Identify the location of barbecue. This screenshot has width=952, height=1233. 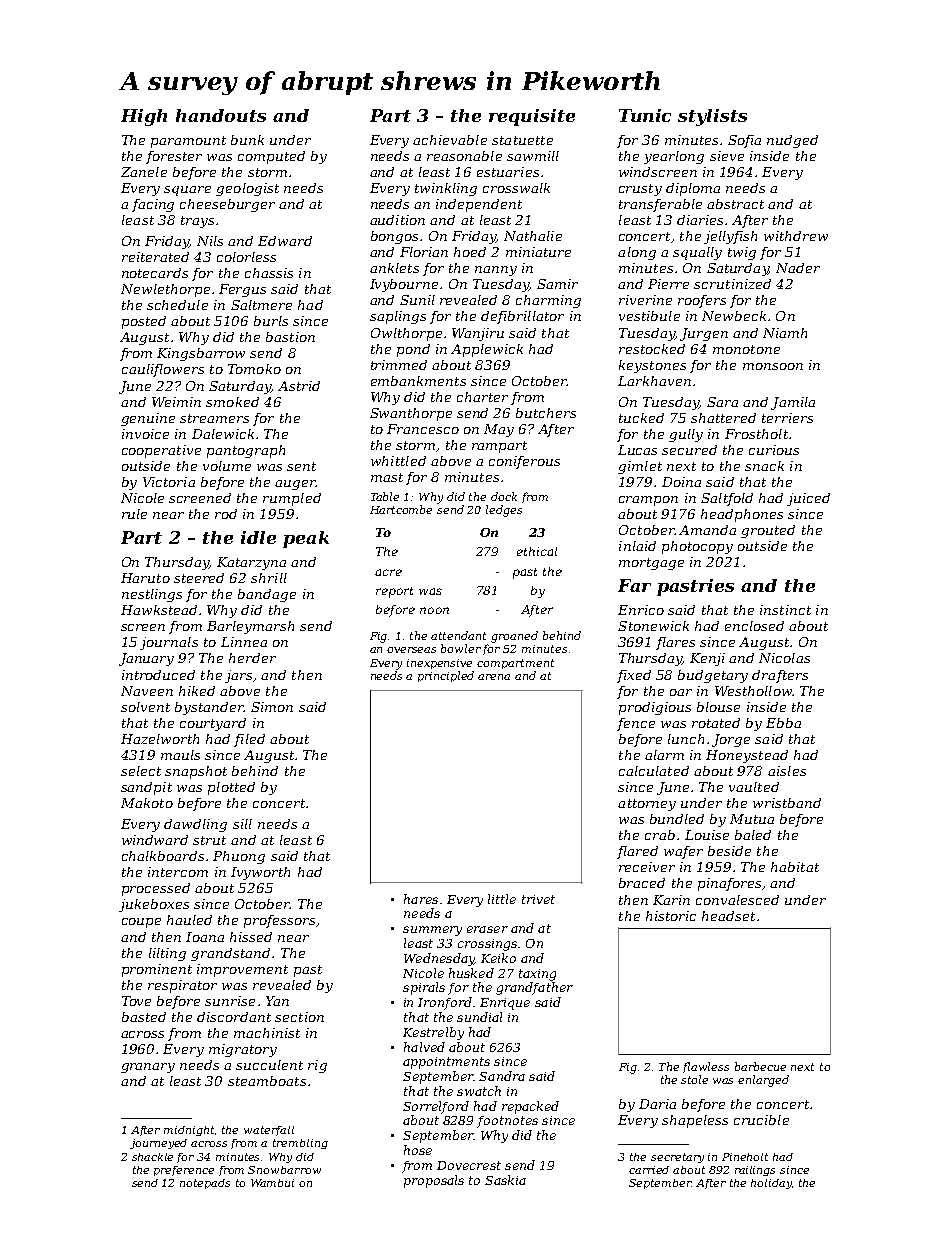
(760, 1066).
